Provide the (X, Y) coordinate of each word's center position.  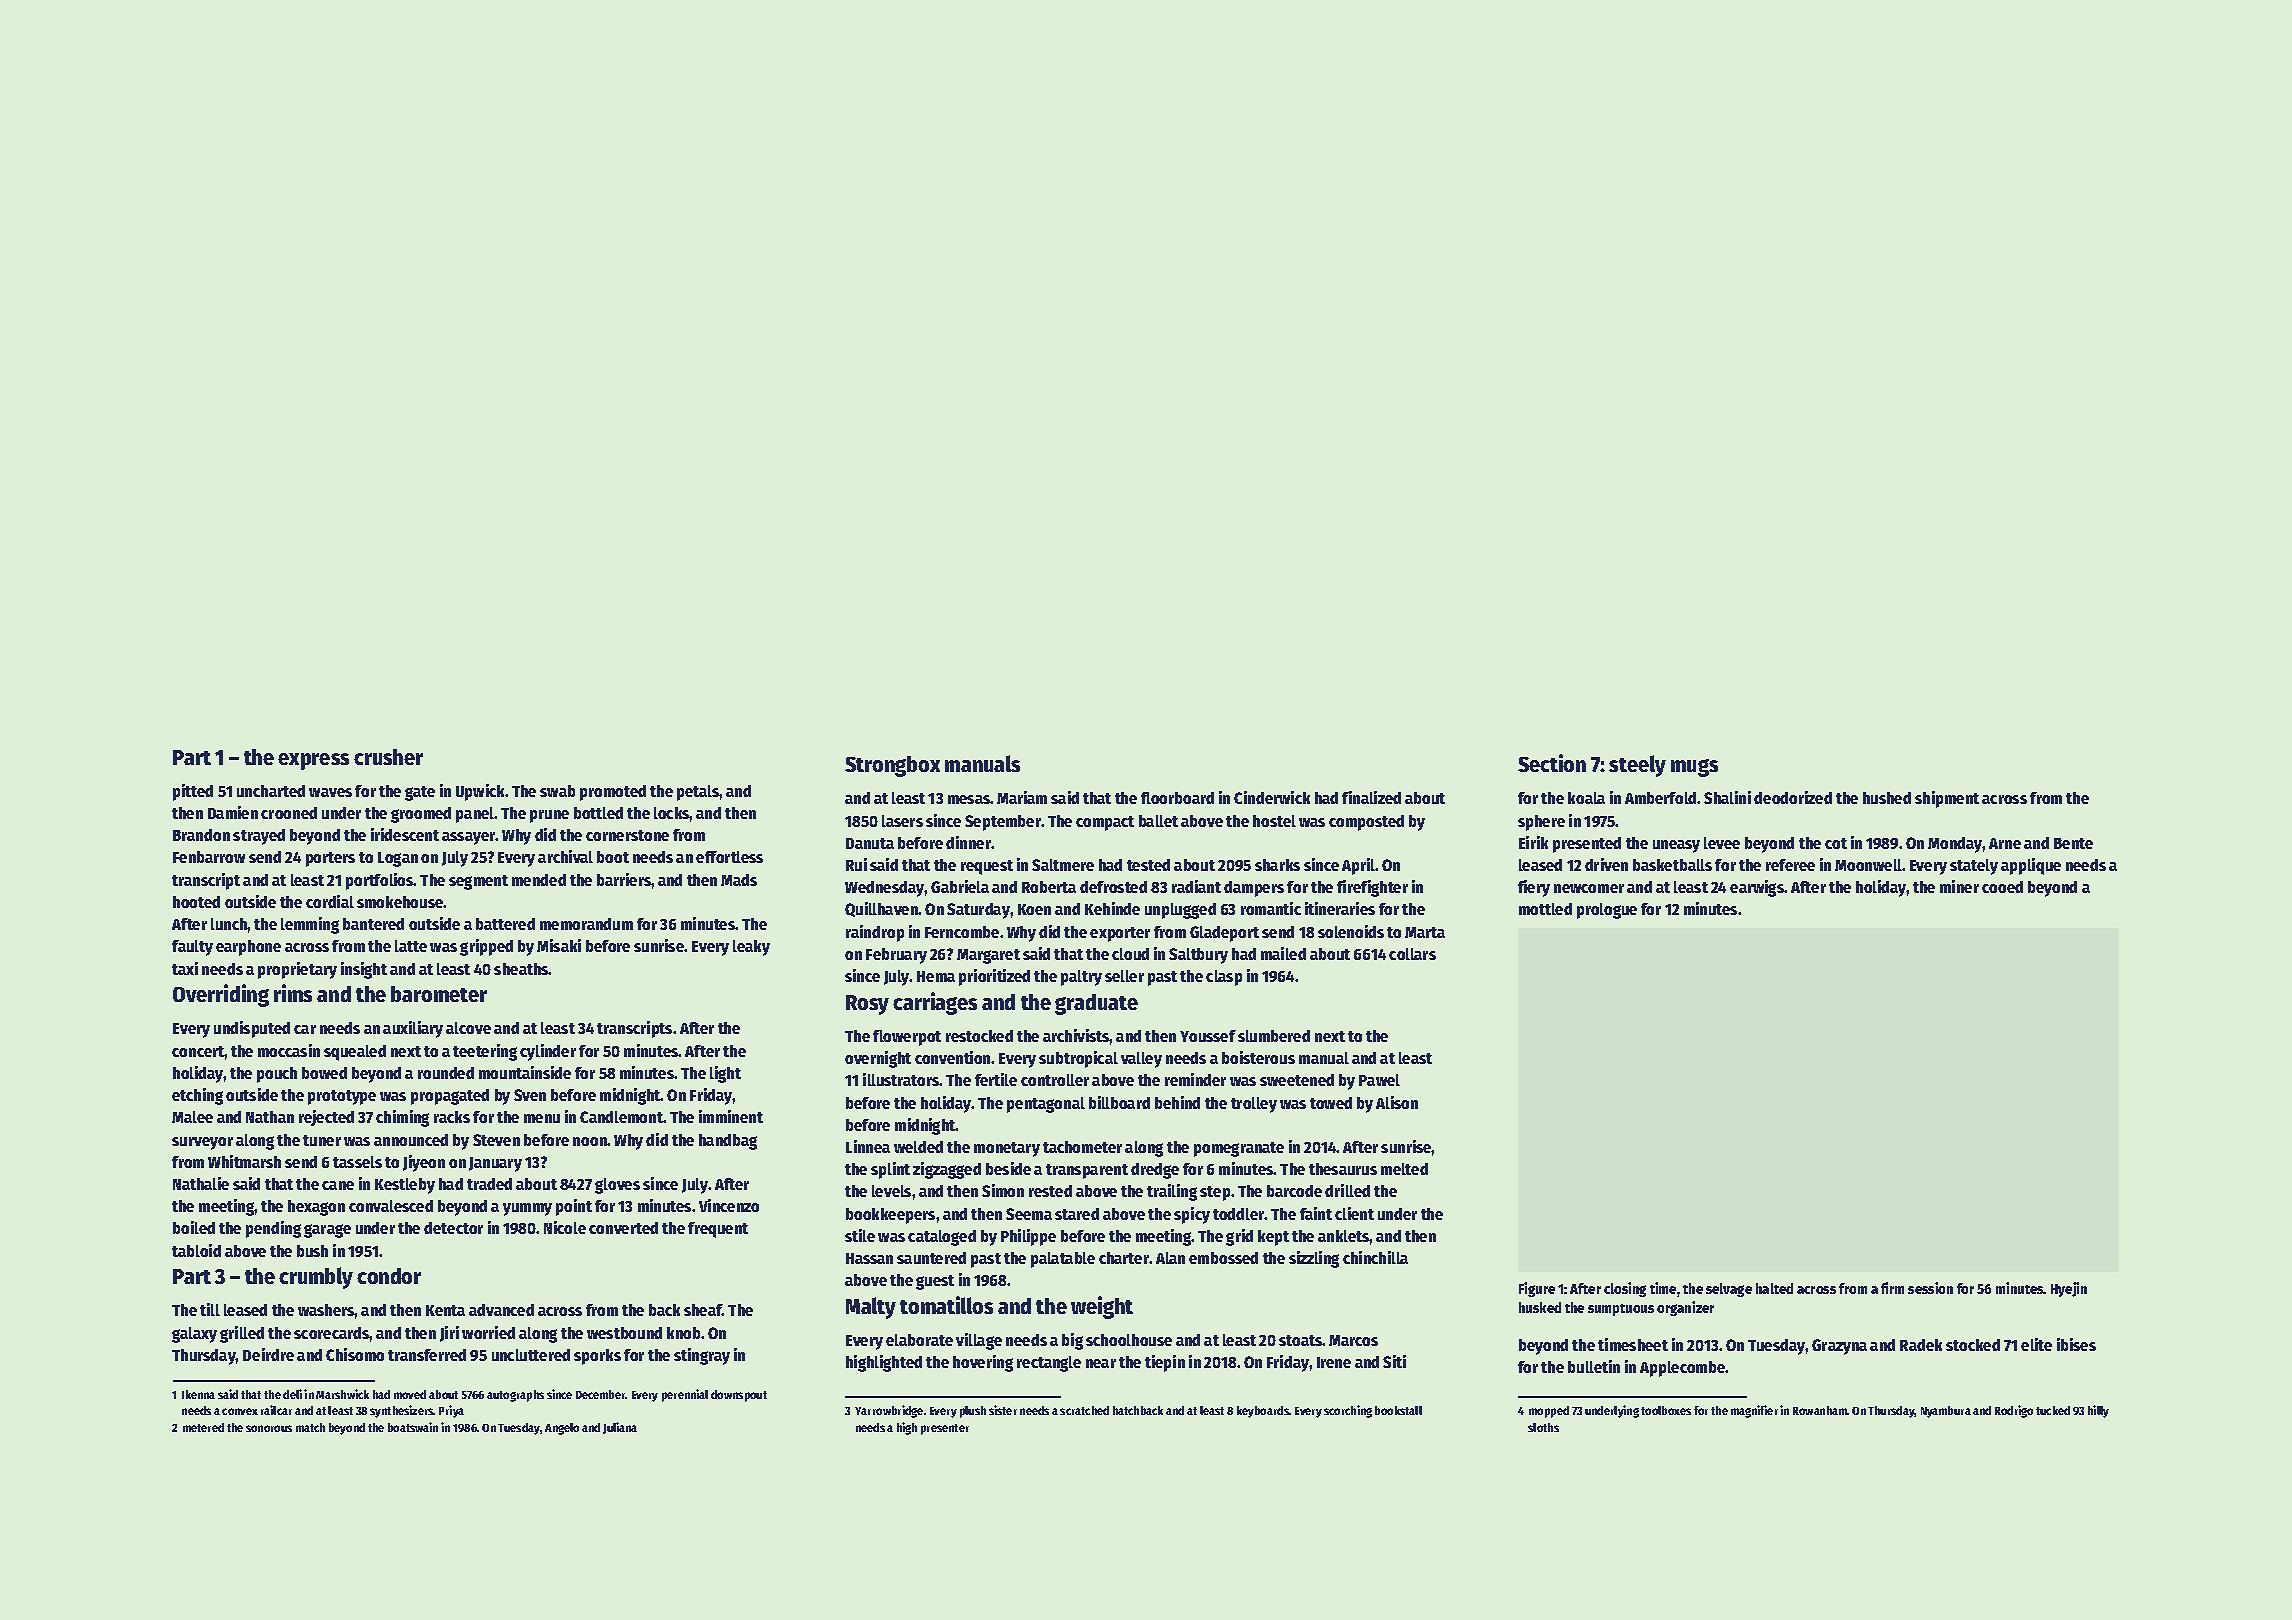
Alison (1397, 1102)
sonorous (269, 1428)
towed (1331, 1103)
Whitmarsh (244, 1161)
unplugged (1180, 911)
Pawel (1379, 1080)
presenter (945, 1429)
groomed (421, 815)
